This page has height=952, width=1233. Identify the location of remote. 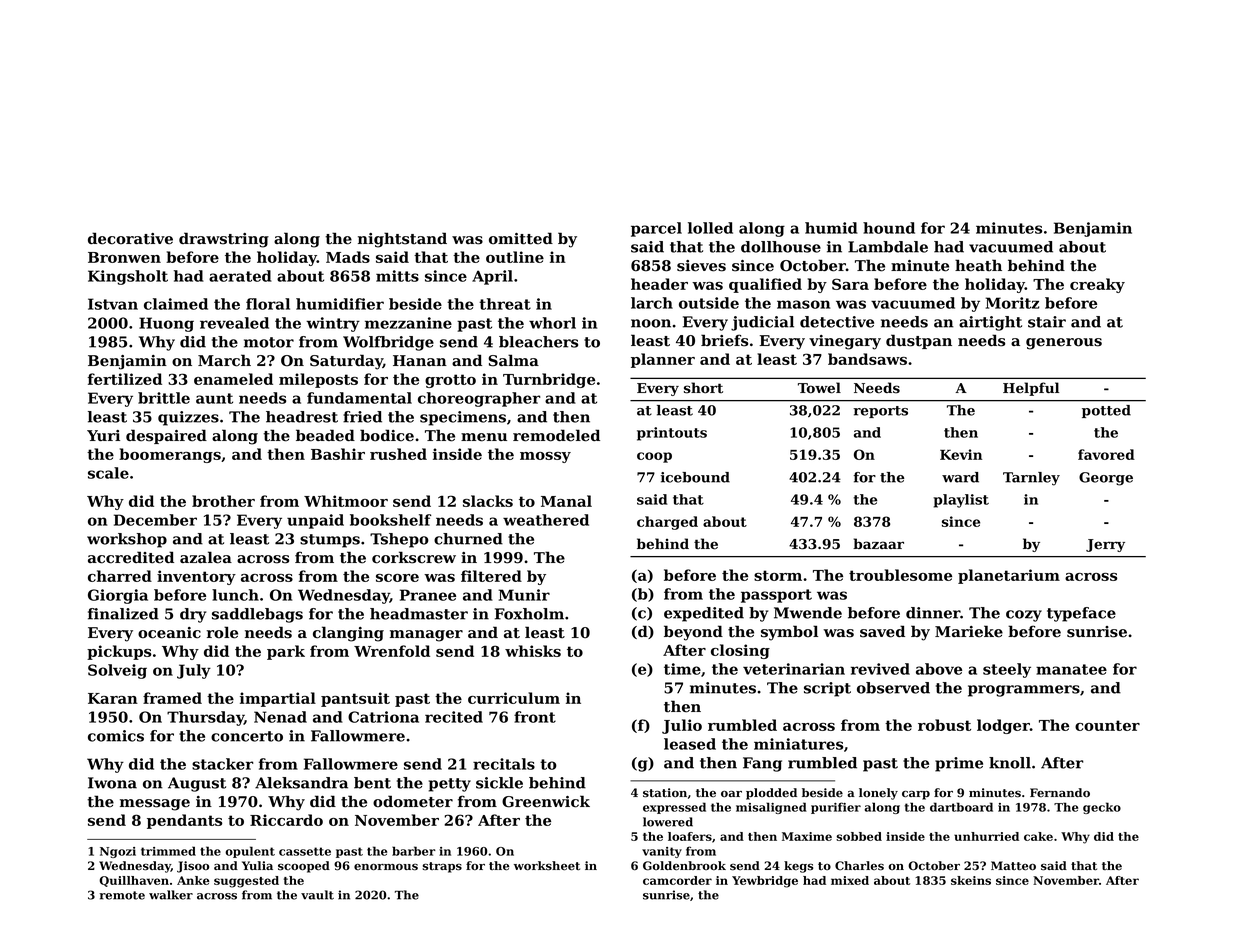
(122, 895).
